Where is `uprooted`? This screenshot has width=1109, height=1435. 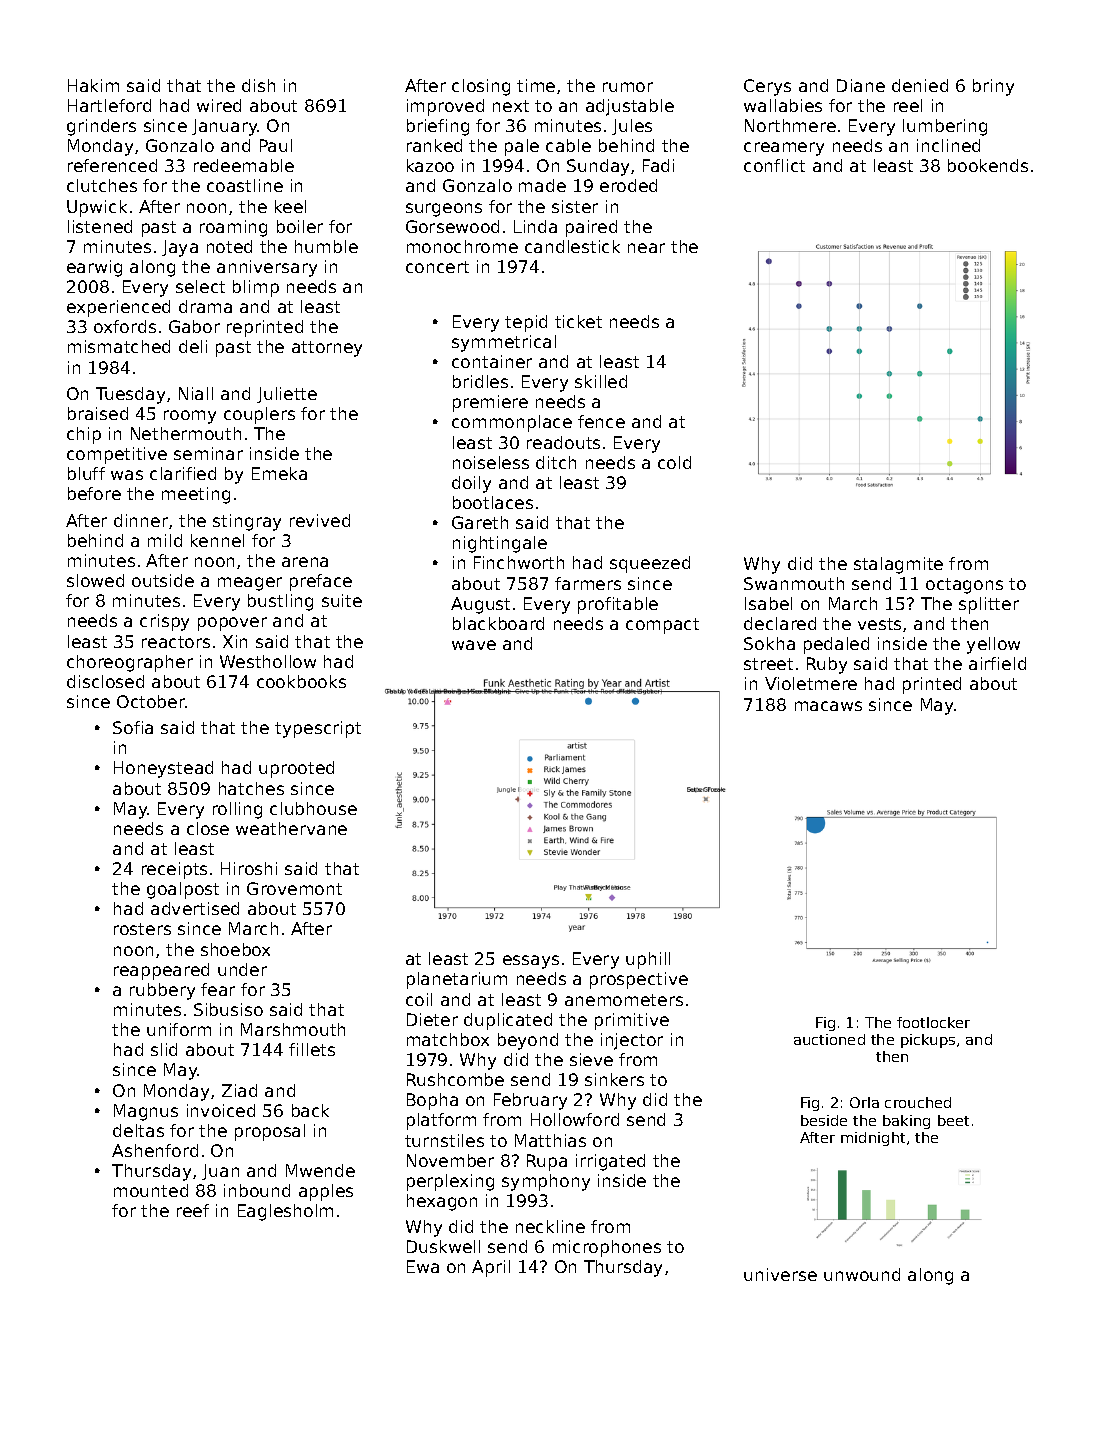 uprooted is located at coordinates (296, 769).
